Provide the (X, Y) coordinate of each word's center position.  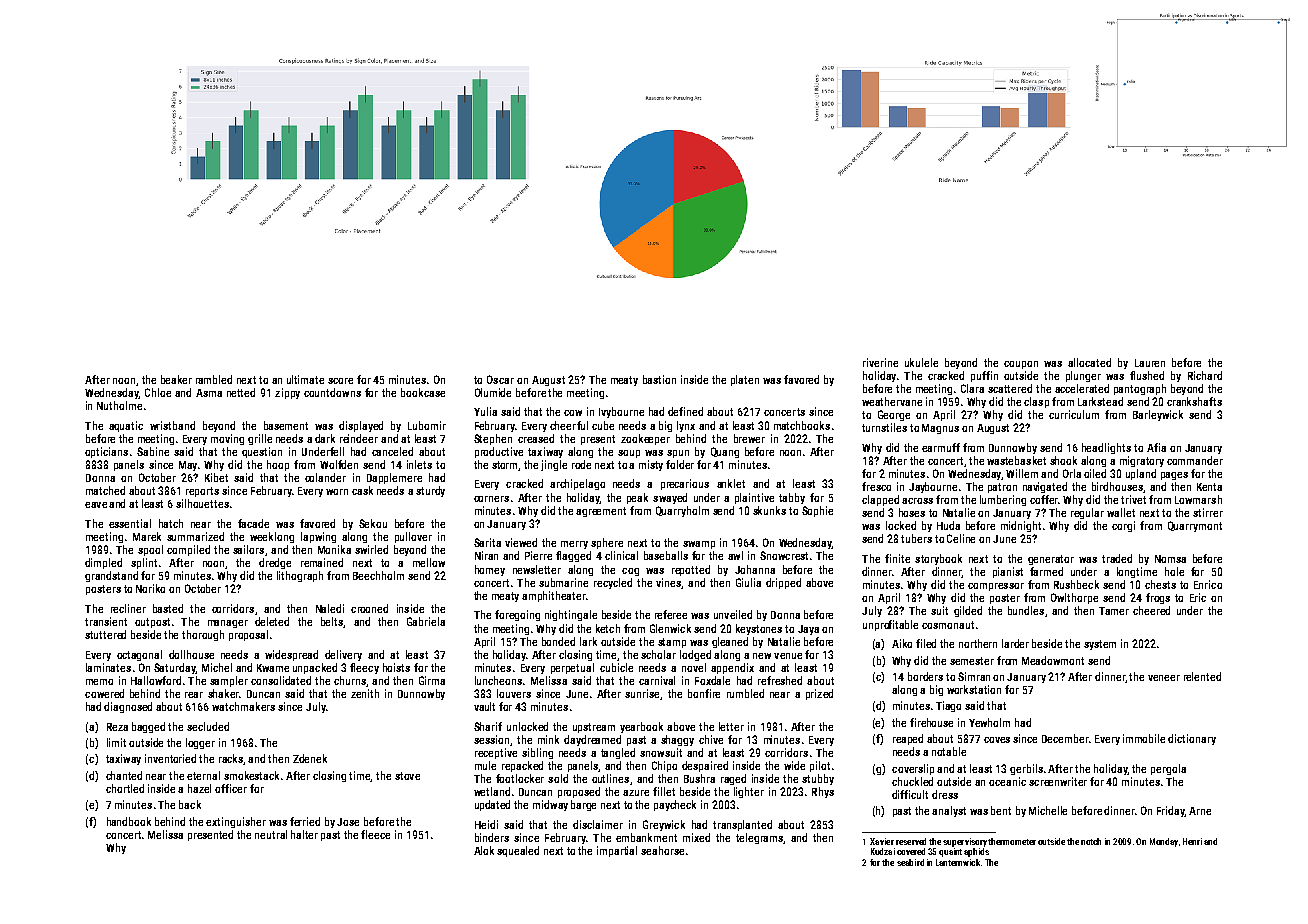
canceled (392, 451)
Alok (484, 850)
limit (116, 742)
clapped (880, 500)
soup (629, 454)
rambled (214, 379)
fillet (664, 791)
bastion (659, 379)
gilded (968, 611)
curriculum (1074, 414)
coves (997, 740)
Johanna (755, 569)
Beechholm (378, 575)
